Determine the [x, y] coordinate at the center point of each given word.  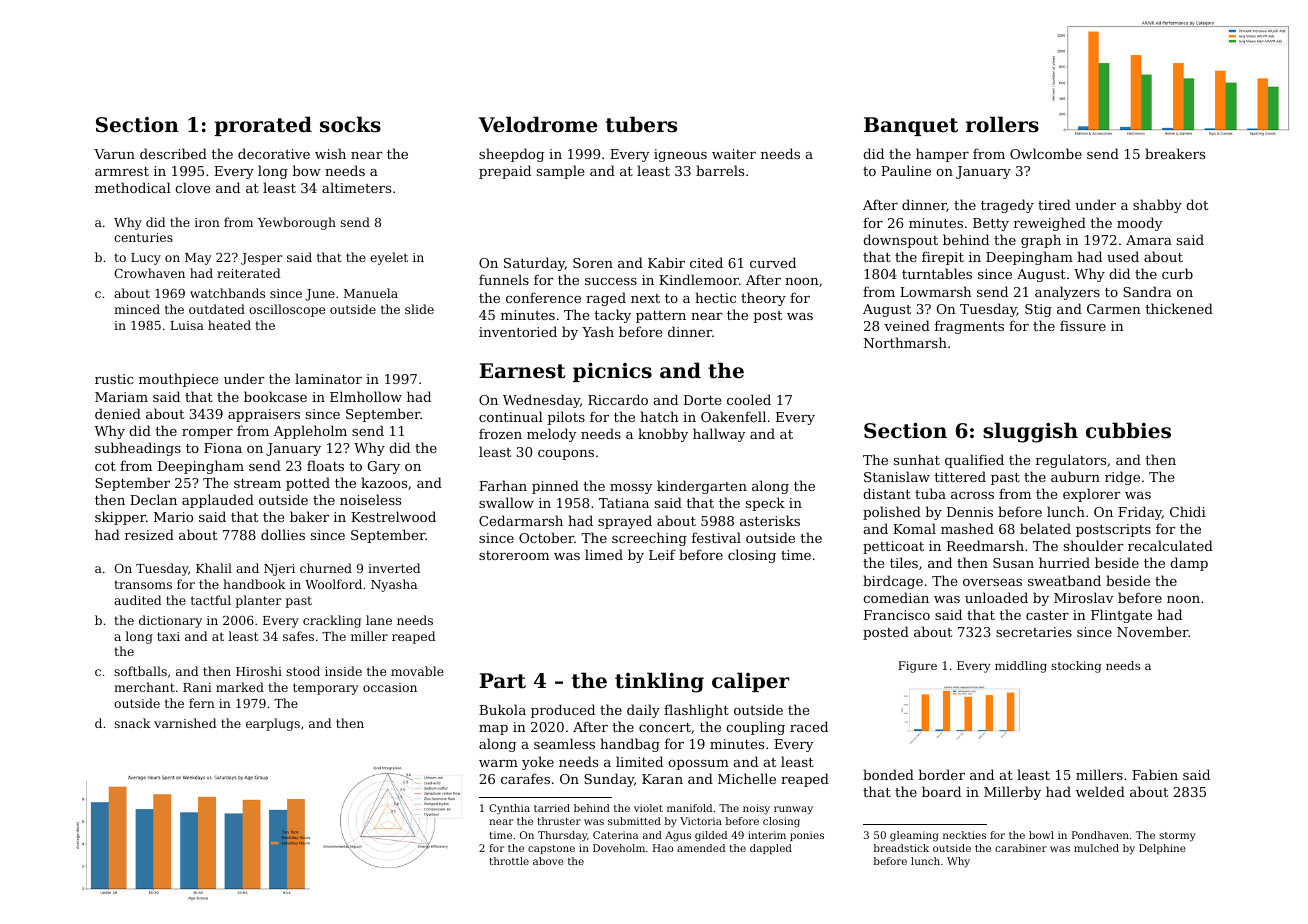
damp [1189, 564]
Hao [663, 848]
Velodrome [538, 124]
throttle [509, 861]
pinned [555, 487]
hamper [942, 155]
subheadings [138, 449]
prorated [263, 126]
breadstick [901, 848]
